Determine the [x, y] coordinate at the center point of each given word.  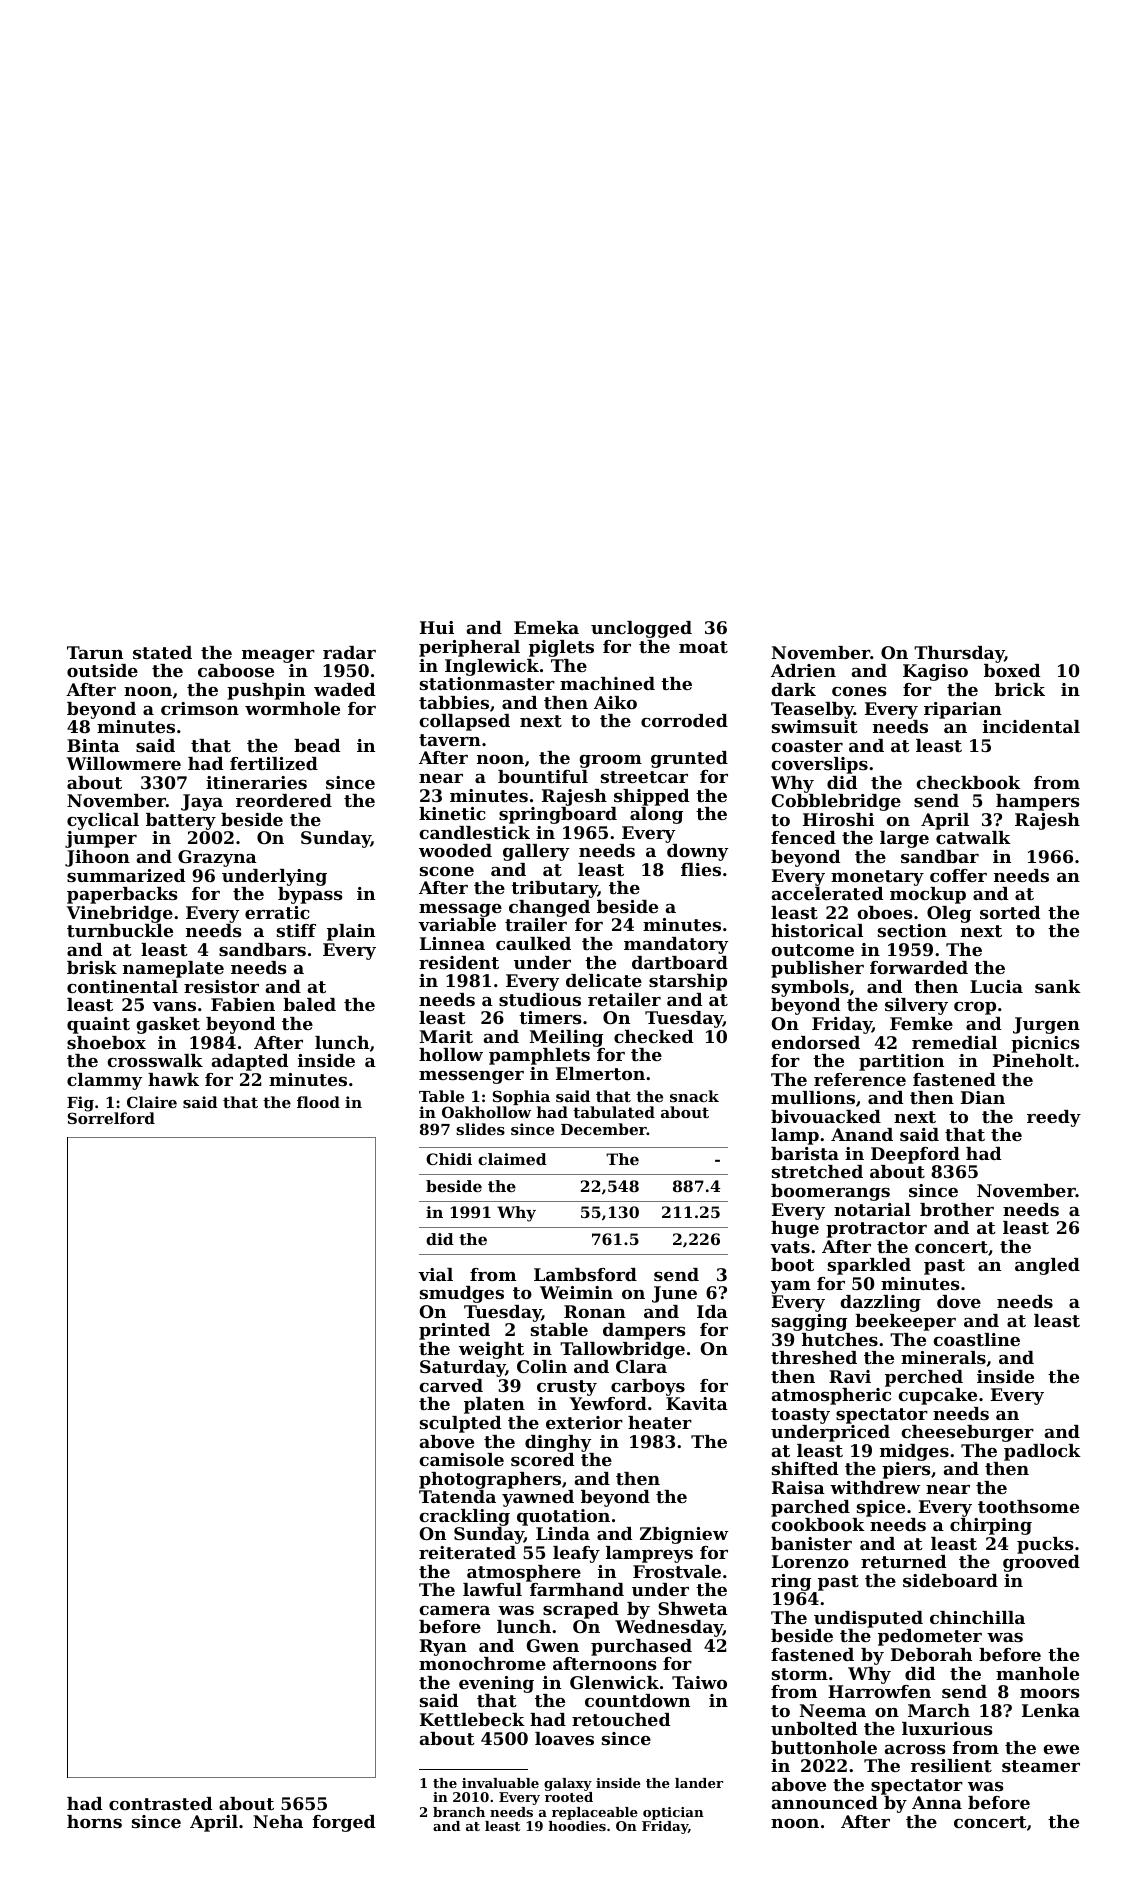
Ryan [443, 1647]
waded [344, 689]
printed [454, 1331]
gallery [536, 852]
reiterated [467, 1552]
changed [549, 908]
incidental [1031, 726]
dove [959, 1301]
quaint [98, 1025]
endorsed [815, 1042]
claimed [512, 1159]
